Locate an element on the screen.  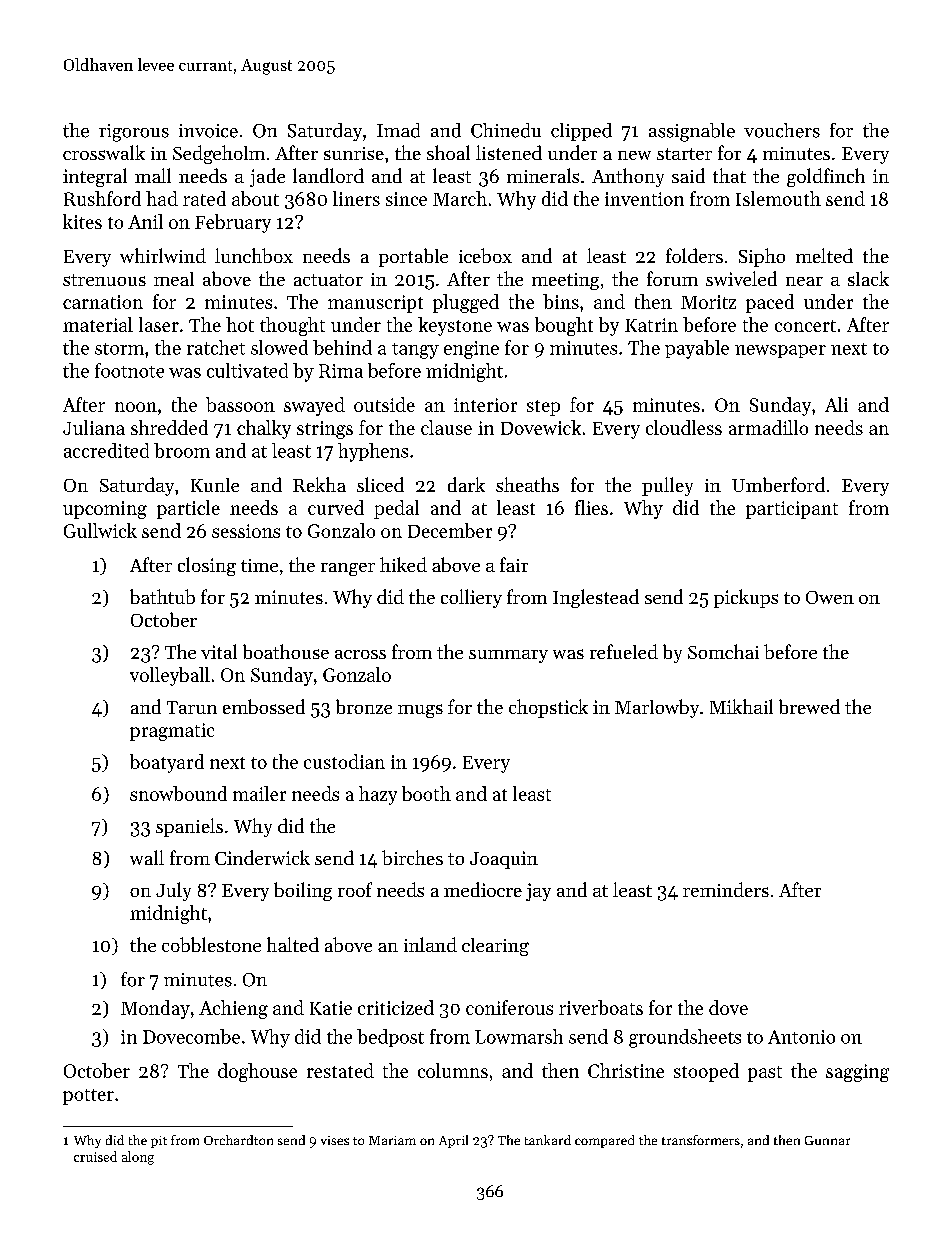
transformers is located at coordinates (701, 1140).
